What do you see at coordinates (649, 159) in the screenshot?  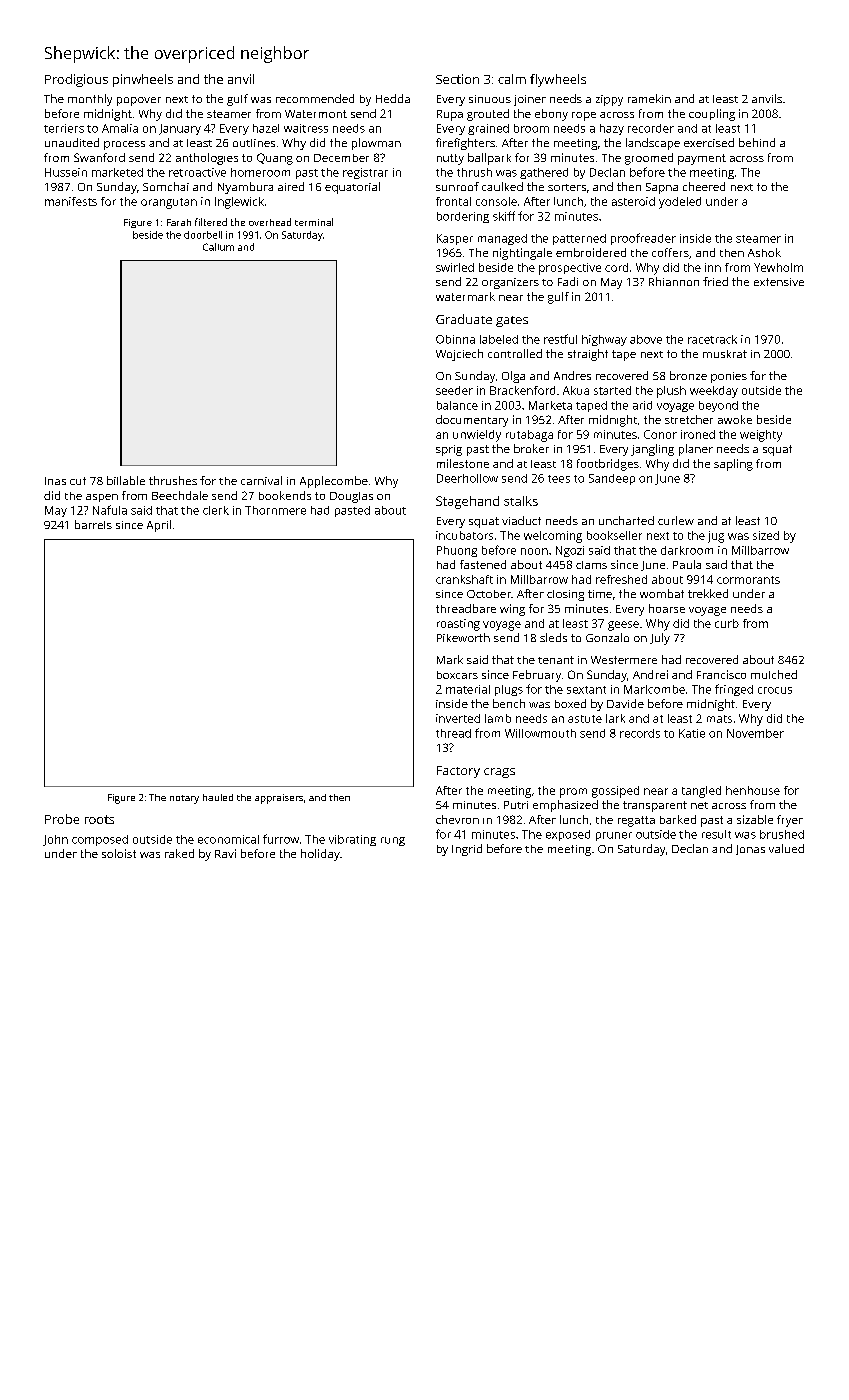 I see `groomed` at bounding box center [649, 159].
